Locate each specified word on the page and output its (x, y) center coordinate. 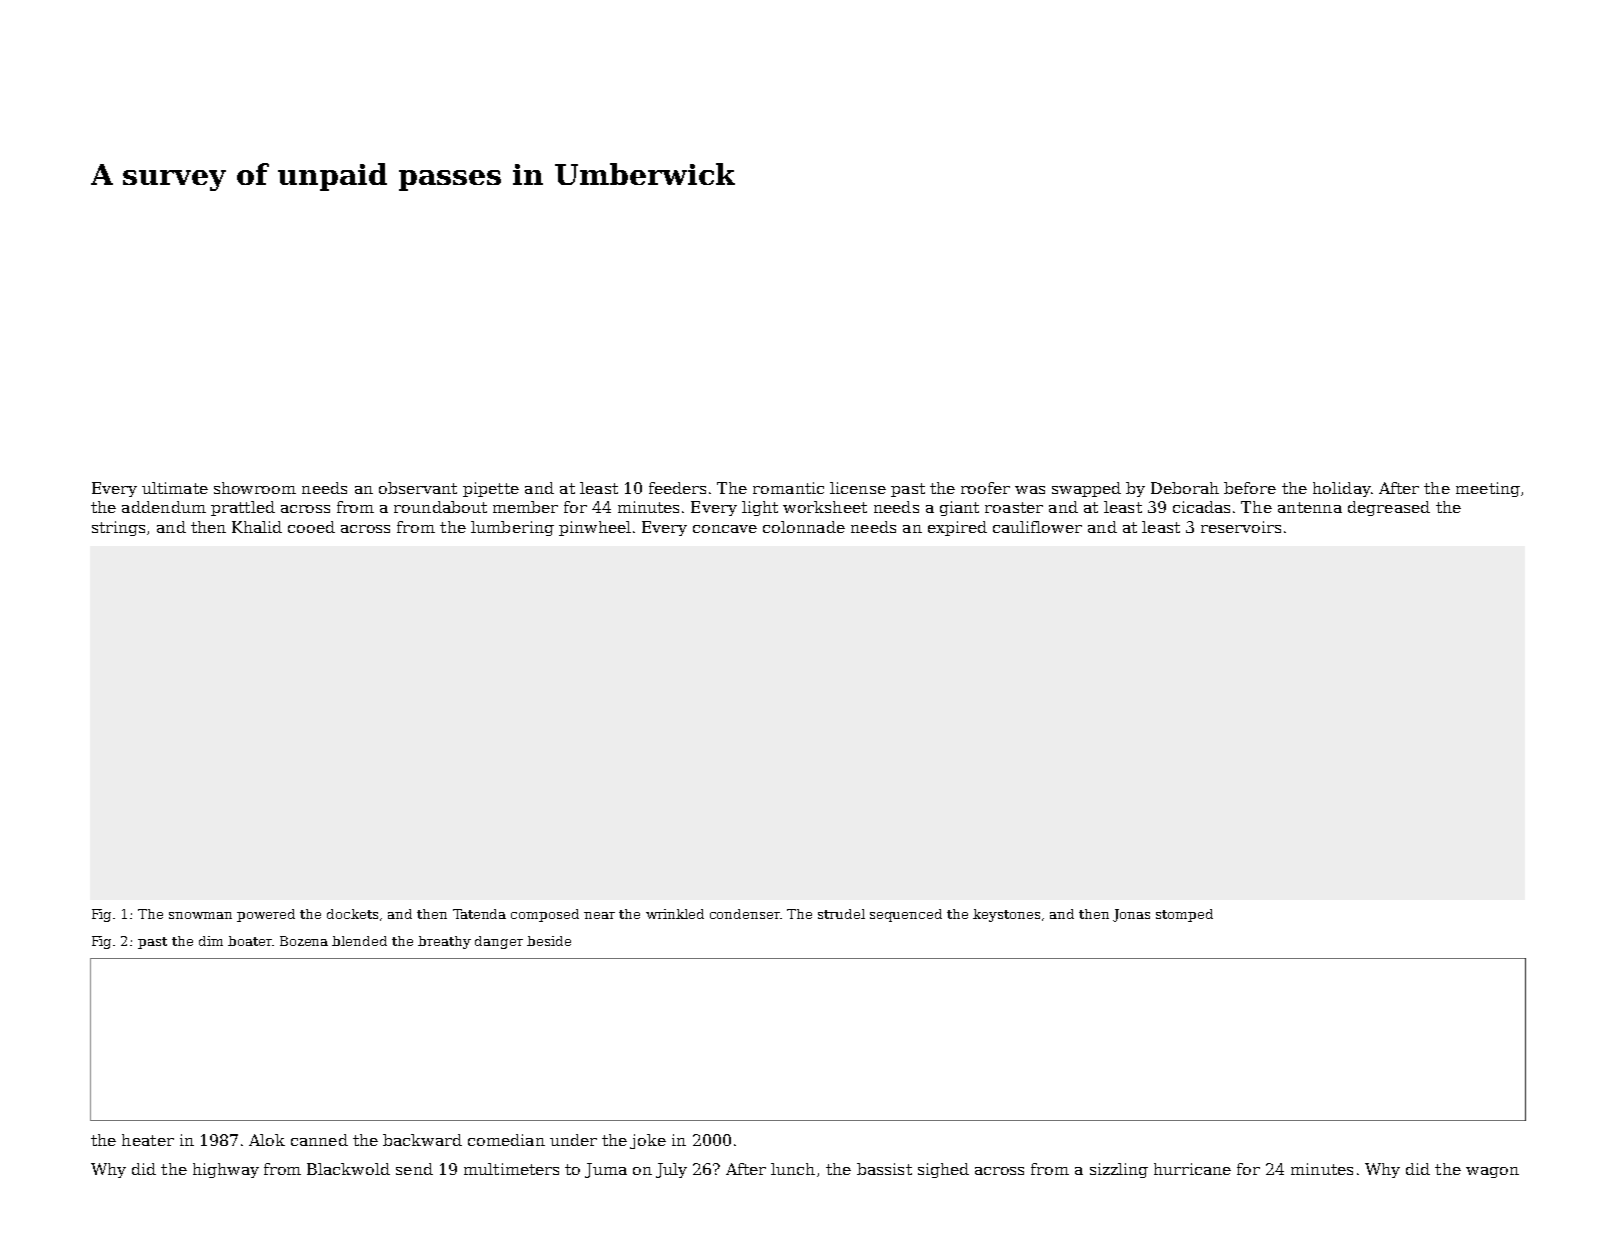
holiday (1342, 489)
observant (418, 488)
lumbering (512, 528)
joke (648, 1141)
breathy (444, 942)
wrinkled (675, 914)
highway (226, 1170)
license (858, 488)
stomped (1184, 915)
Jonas (1131, 915)
